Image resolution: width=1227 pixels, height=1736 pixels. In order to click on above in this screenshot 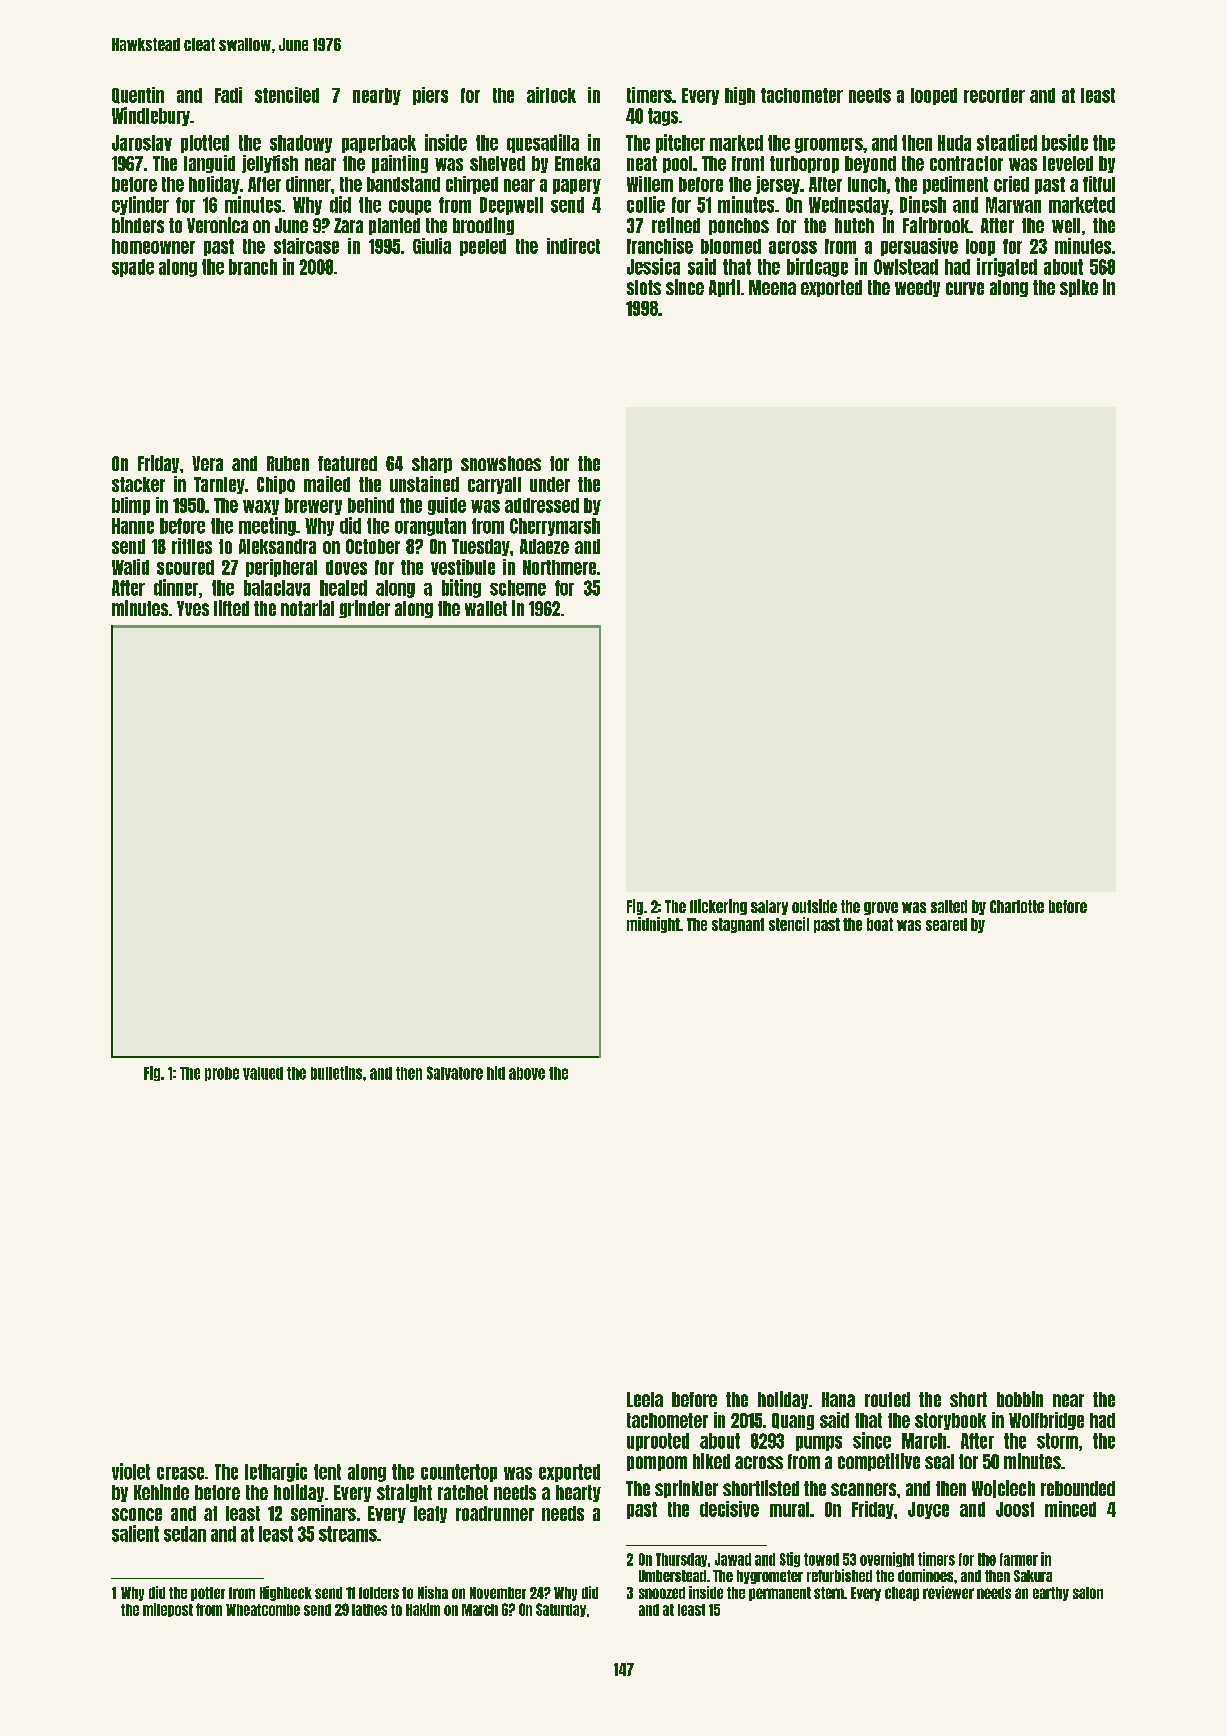, I will do `click(527, 1073)`.
